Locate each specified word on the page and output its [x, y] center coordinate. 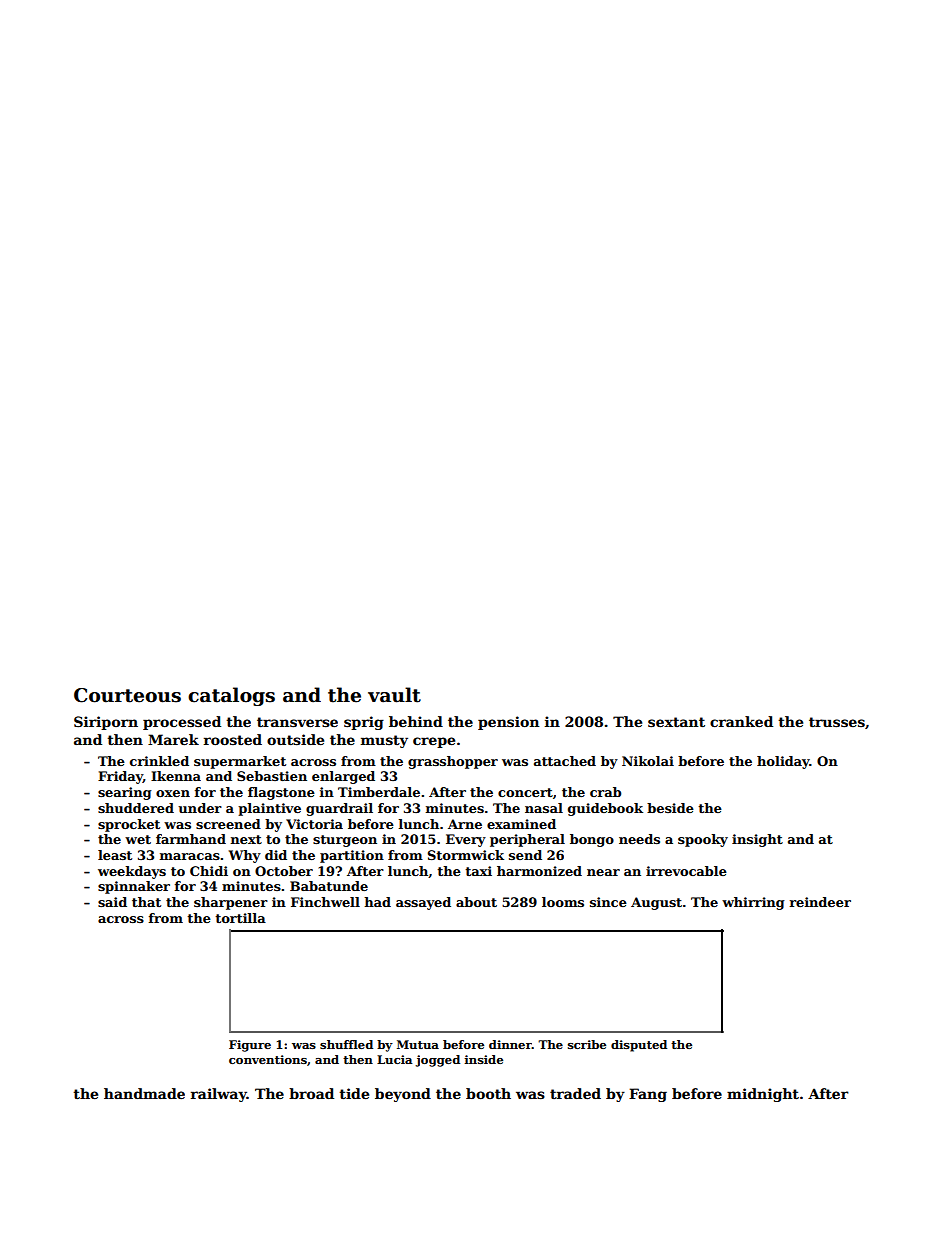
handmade [144, 1093]
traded [575, 1093]
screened [228, 824]
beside [670, 808]
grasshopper [453, 762]
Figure [250, 1046]
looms [563, 902]
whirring [753, 903]
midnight [763, 1095]
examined [521, 824]
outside [295, 739]
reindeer [820, 902]
